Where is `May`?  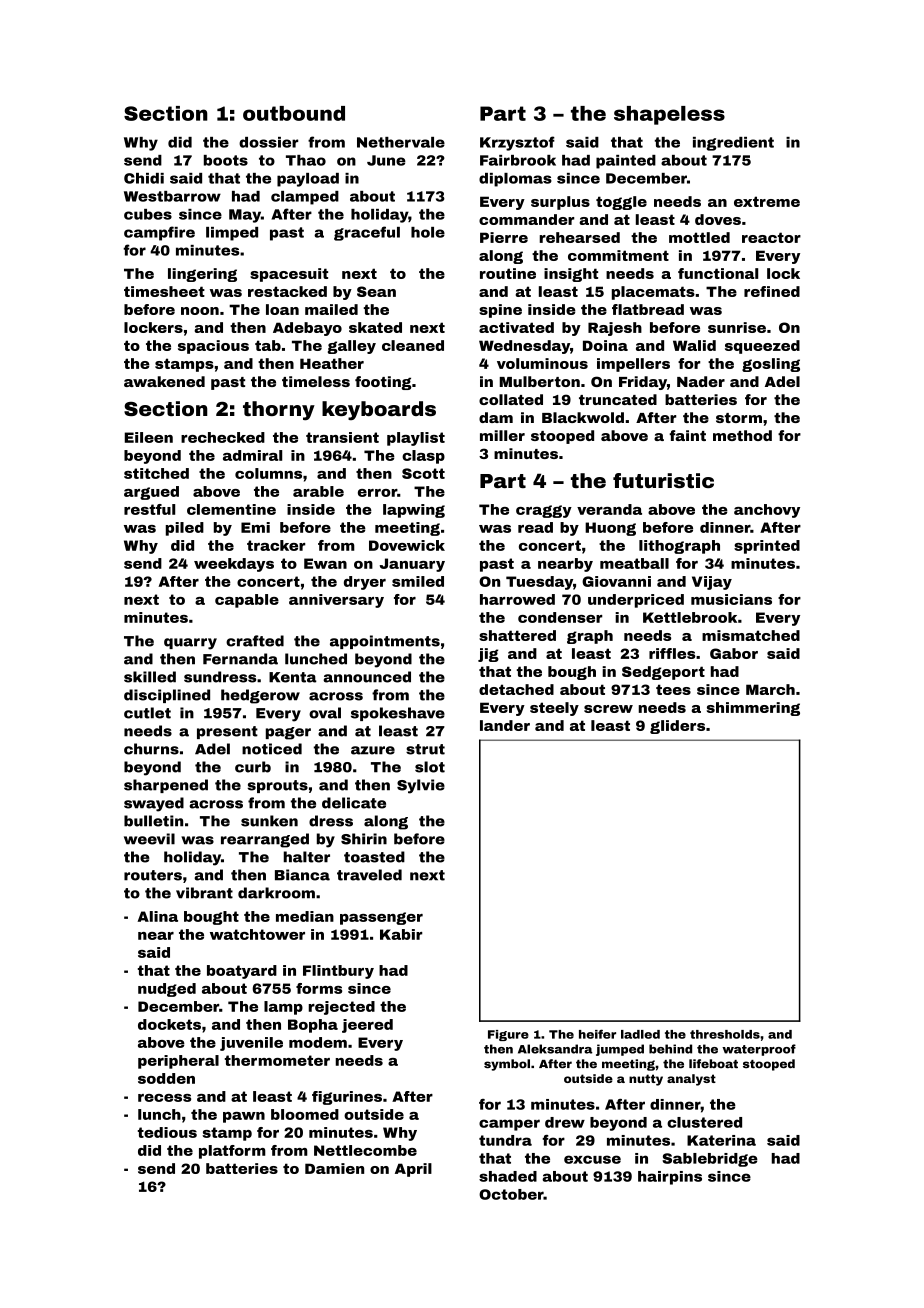 May is located at coordinates (245, 216).
